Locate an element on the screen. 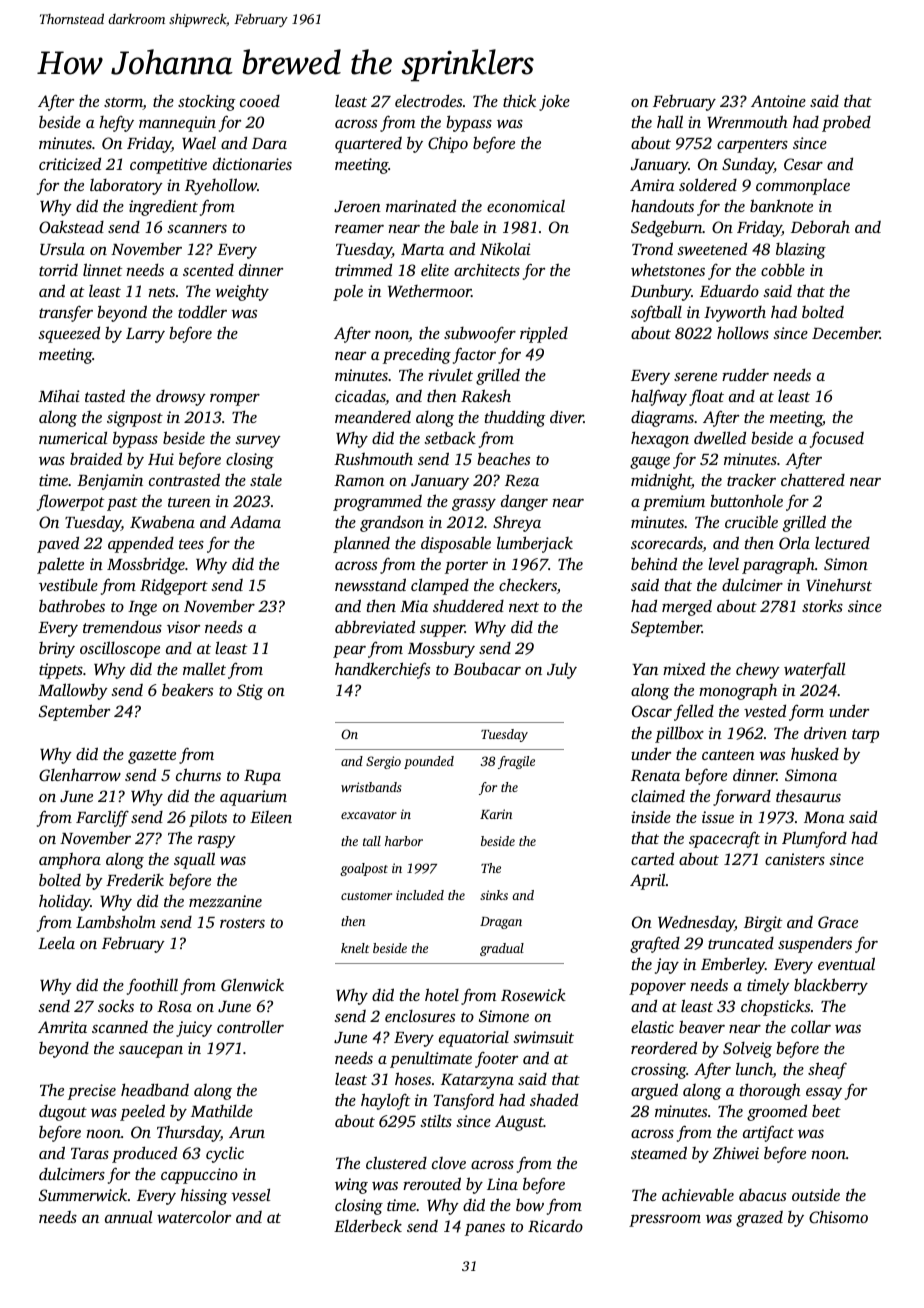  watercolor is located at coordinates (194, 1217).
